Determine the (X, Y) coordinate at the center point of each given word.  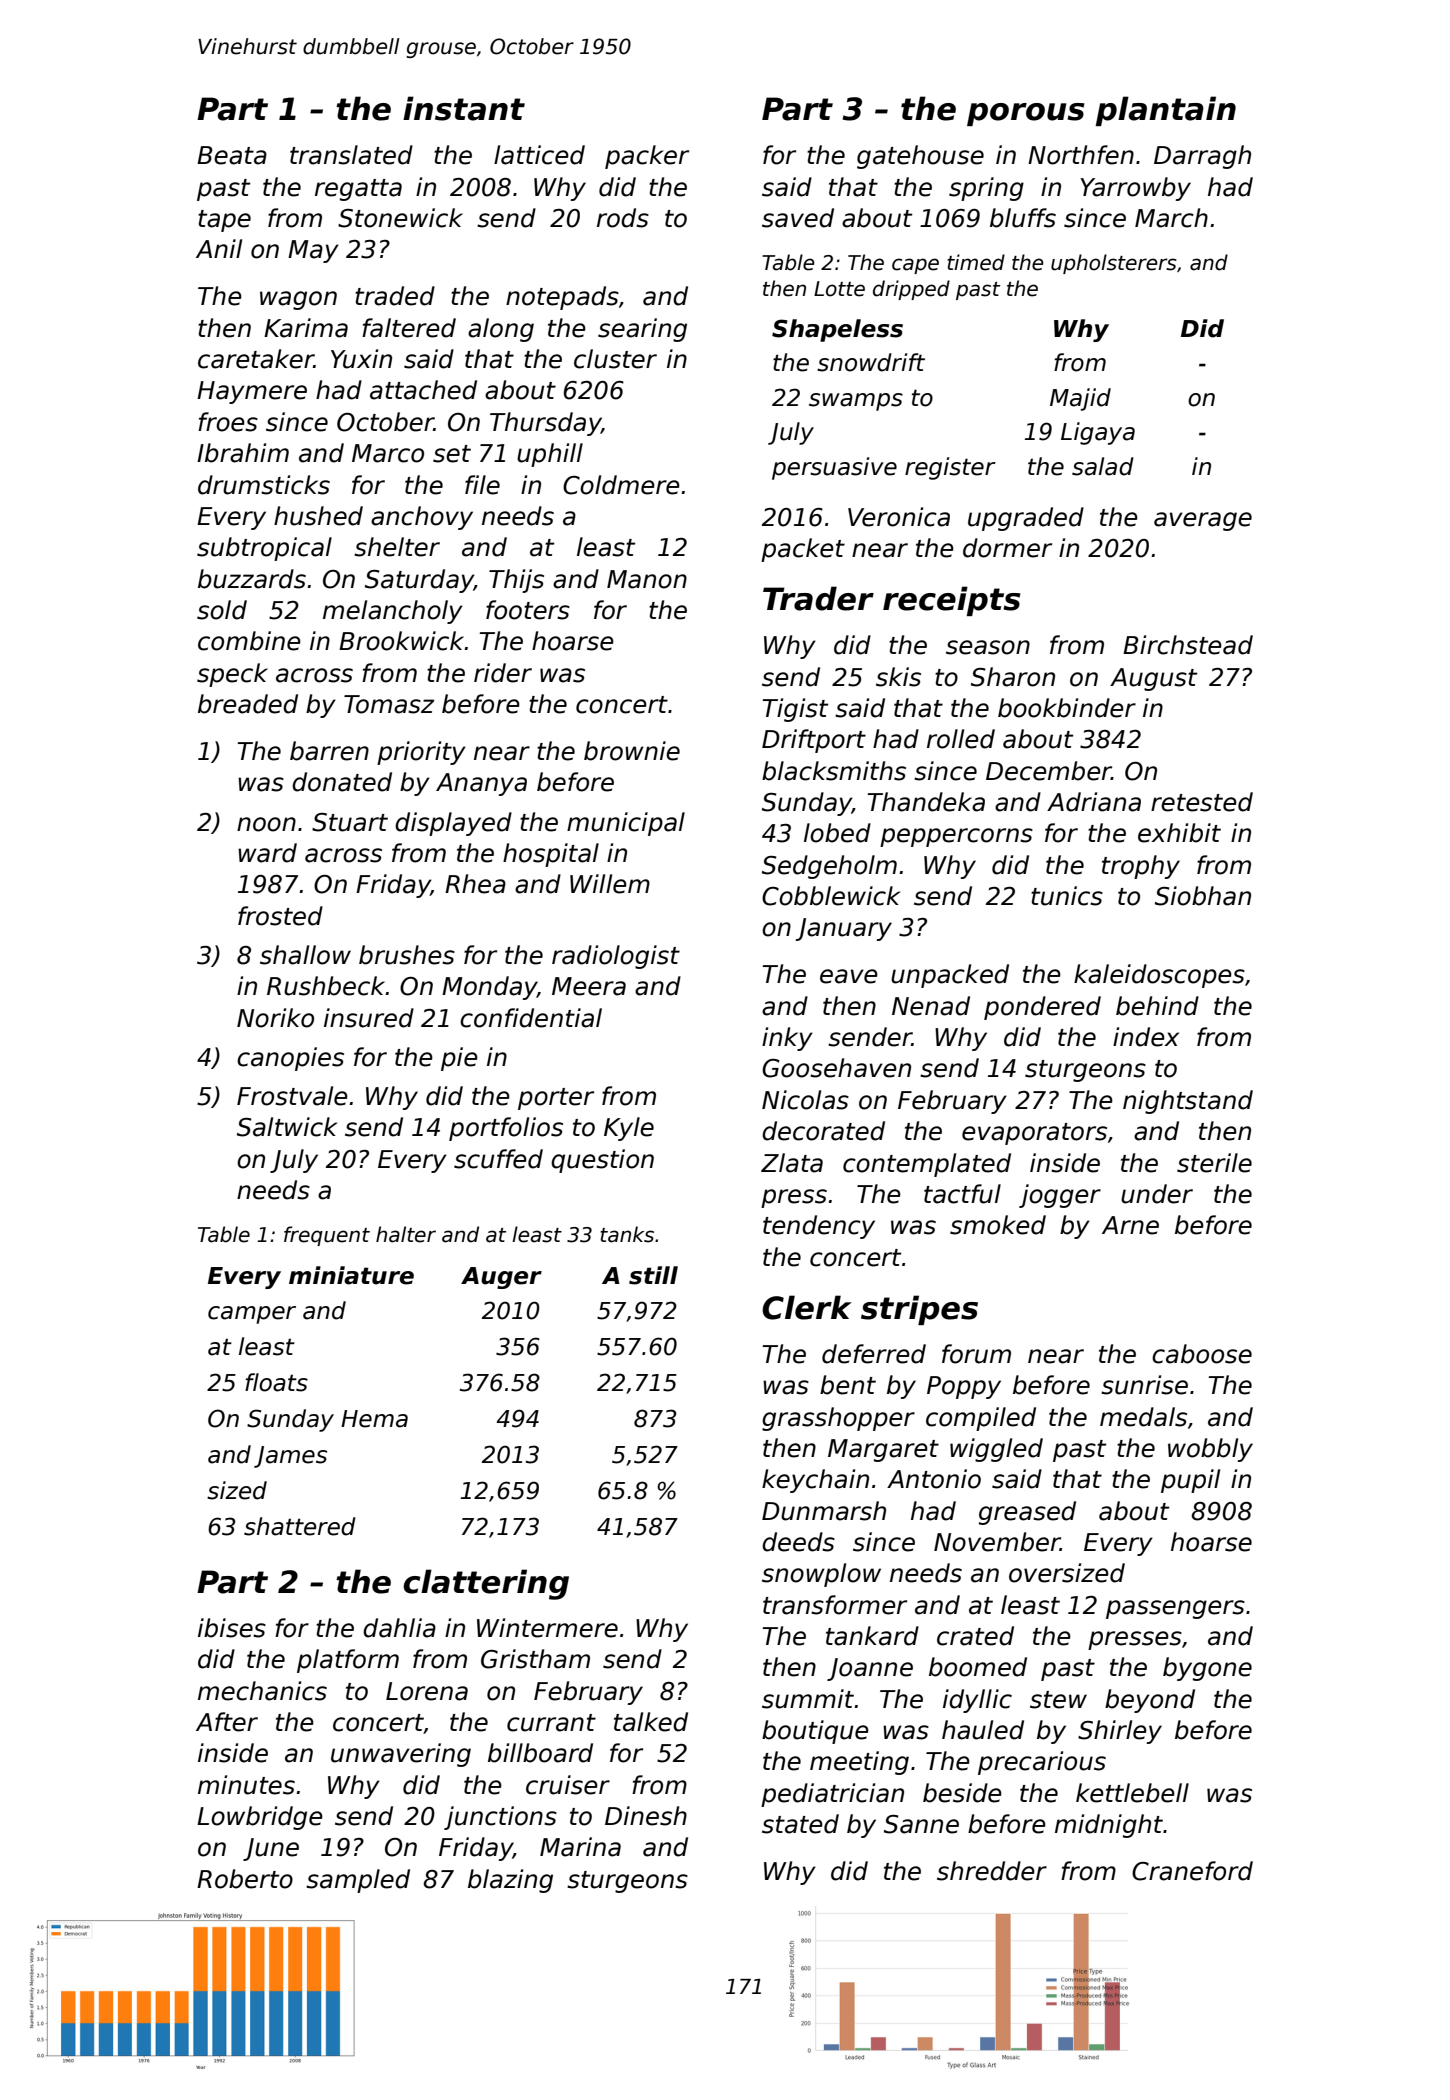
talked (651, 1722)
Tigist (795, 710)
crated (975, 1636)
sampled (358, 1881)
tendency (819, 1227)
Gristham (535, 1659)
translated (351, 155)
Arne (1130, 1225)
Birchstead (1188, 645)
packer (647, 157)
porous (1025, 114)
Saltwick (287, 1127)
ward (267, 853)
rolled (961, 739)
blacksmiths (834, 771)
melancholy (393, 612)
